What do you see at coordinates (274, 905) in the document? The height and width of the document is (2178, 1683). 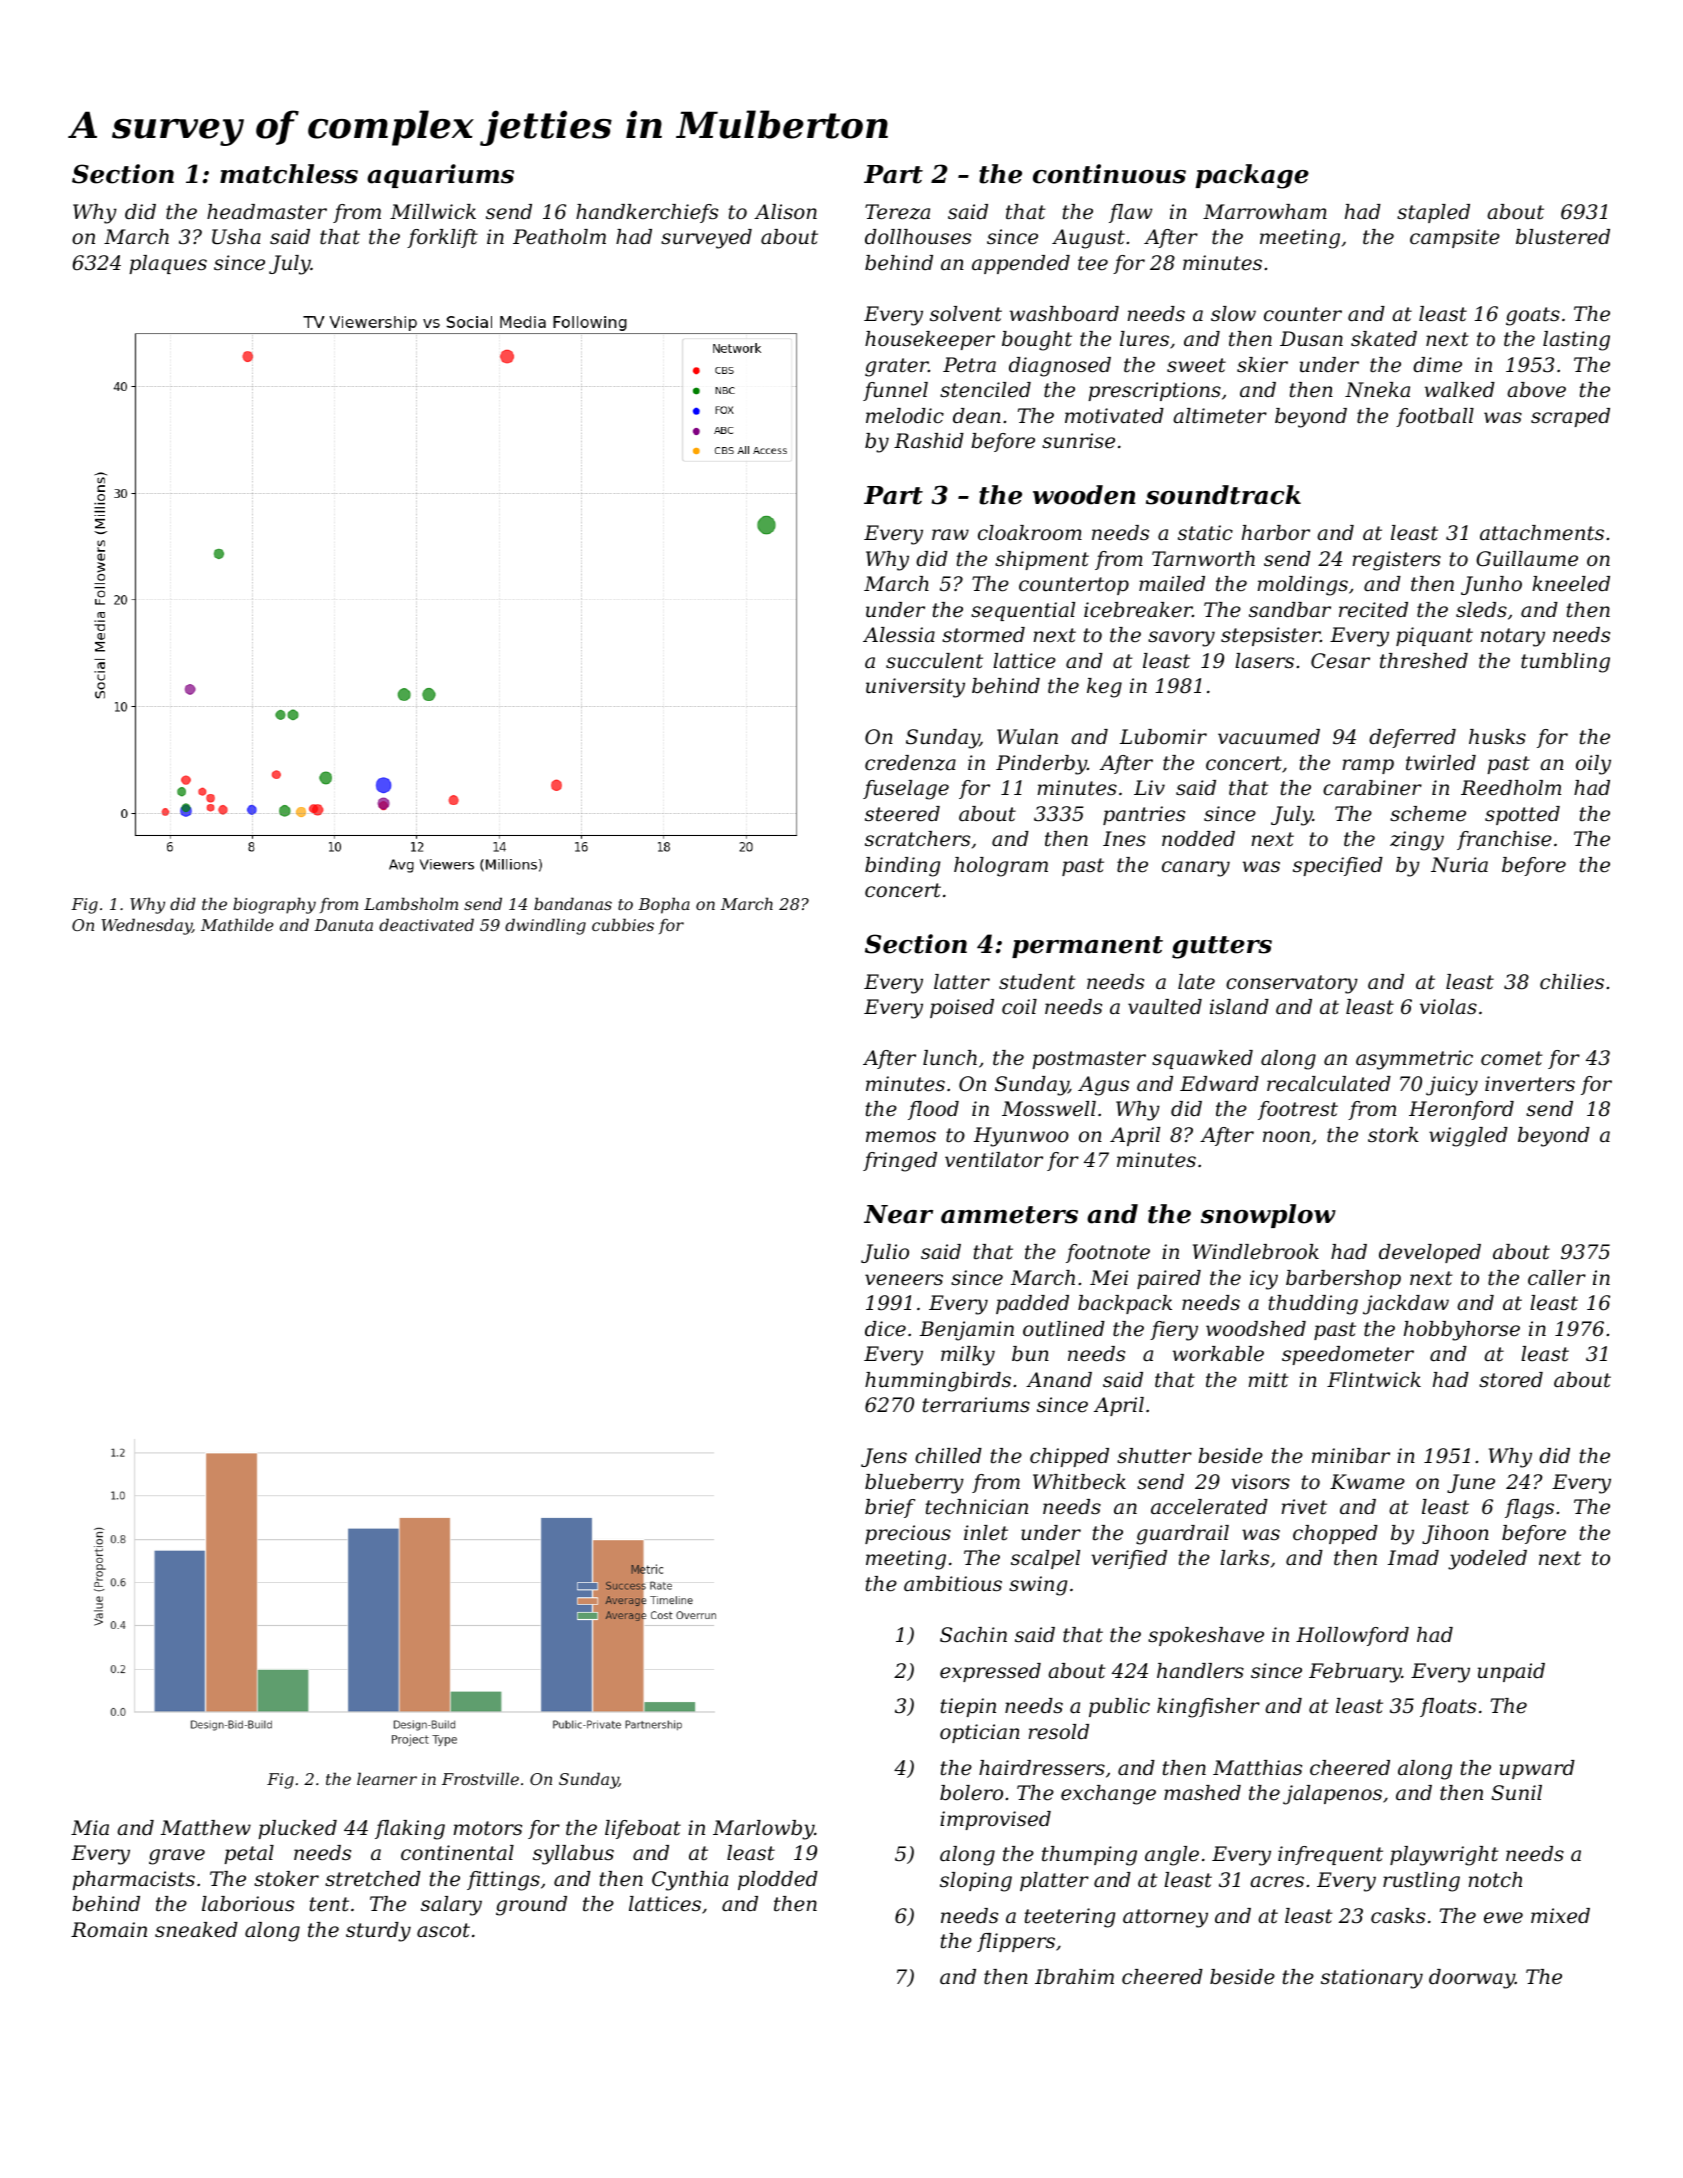 I see `biography` at bounding box center [274, 905].
